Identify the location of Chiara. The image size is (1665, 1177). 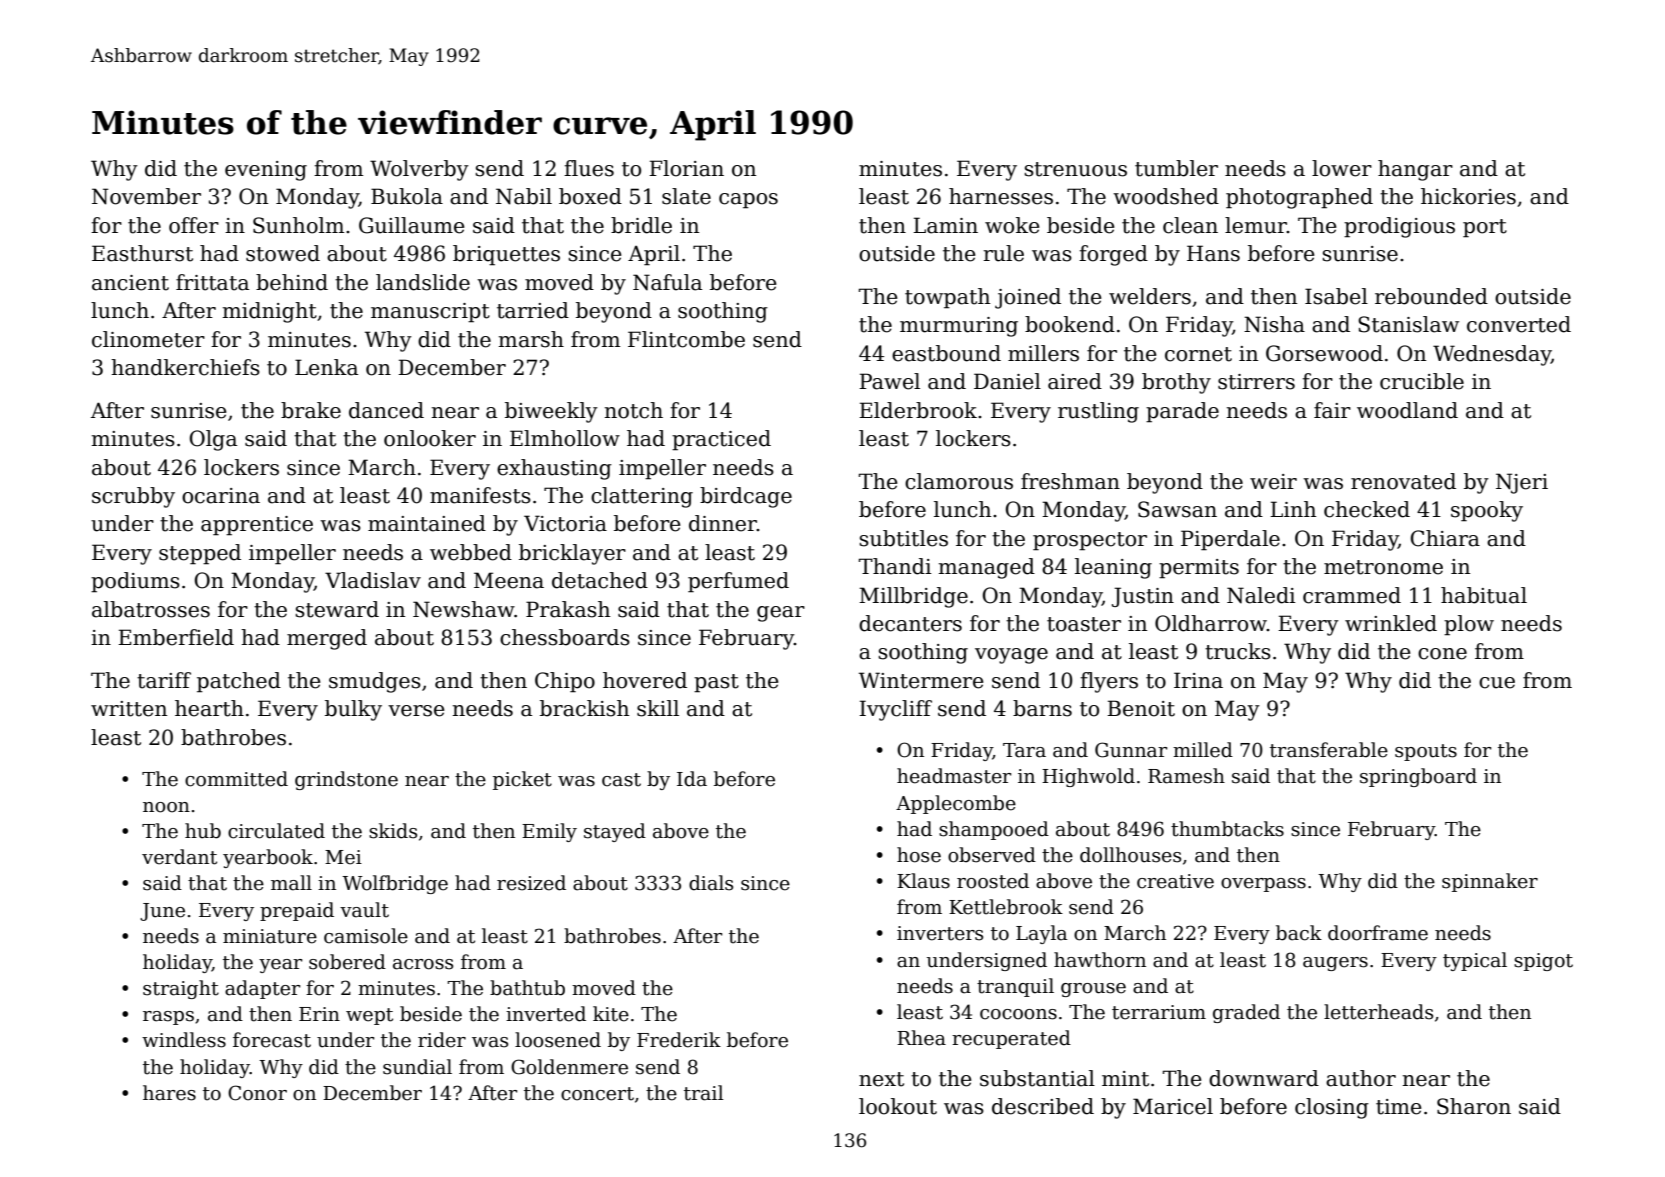
(1445, 538).
